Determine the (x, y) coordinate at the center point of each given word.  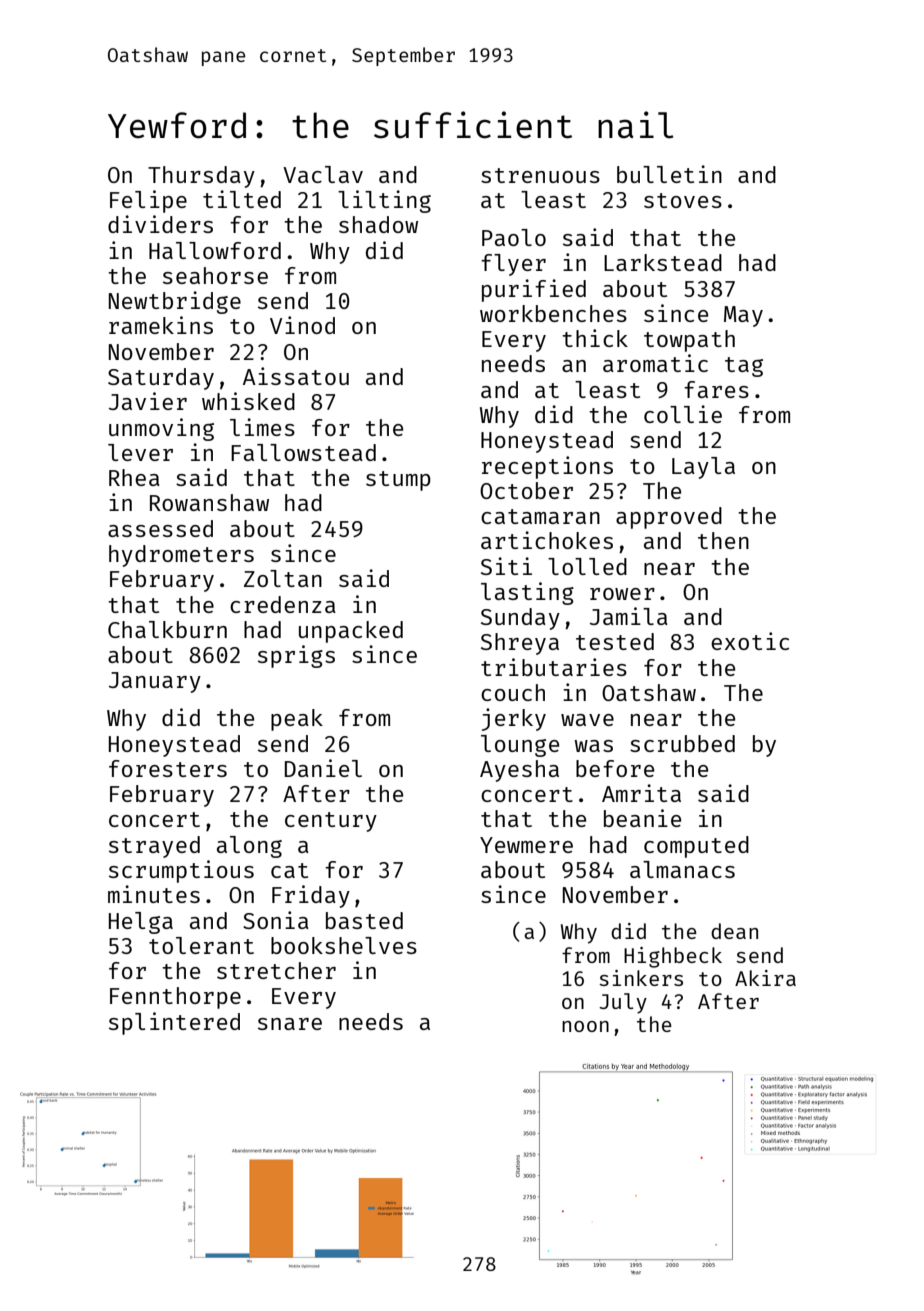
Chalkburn (167, 629)
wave (587, 720)
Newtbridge (175, 302)
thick (595, 338)
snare (290, 1024)
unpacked (351, 632)
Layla (703, 468)
